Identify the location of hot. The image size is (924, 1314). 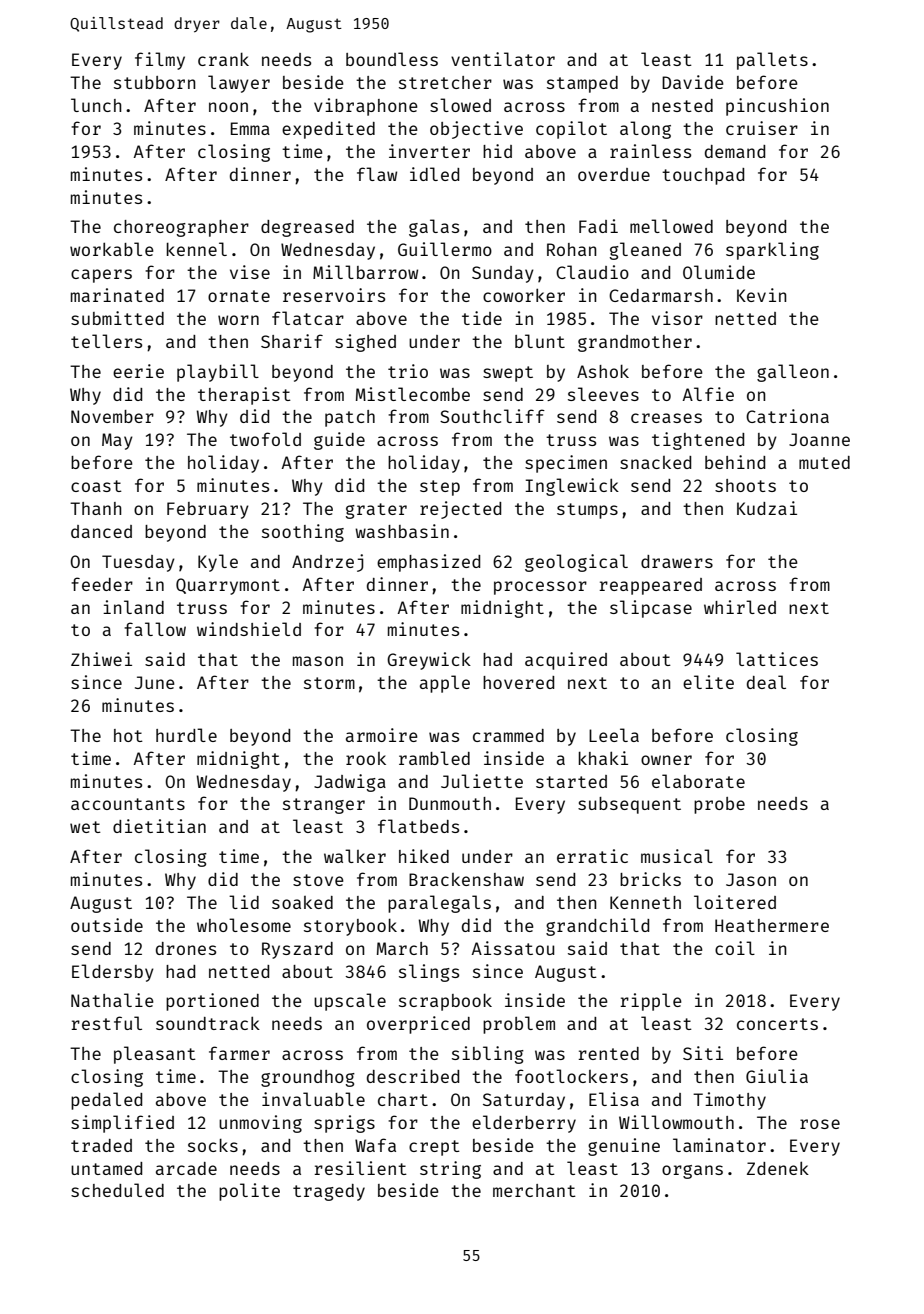
(128, 735).
